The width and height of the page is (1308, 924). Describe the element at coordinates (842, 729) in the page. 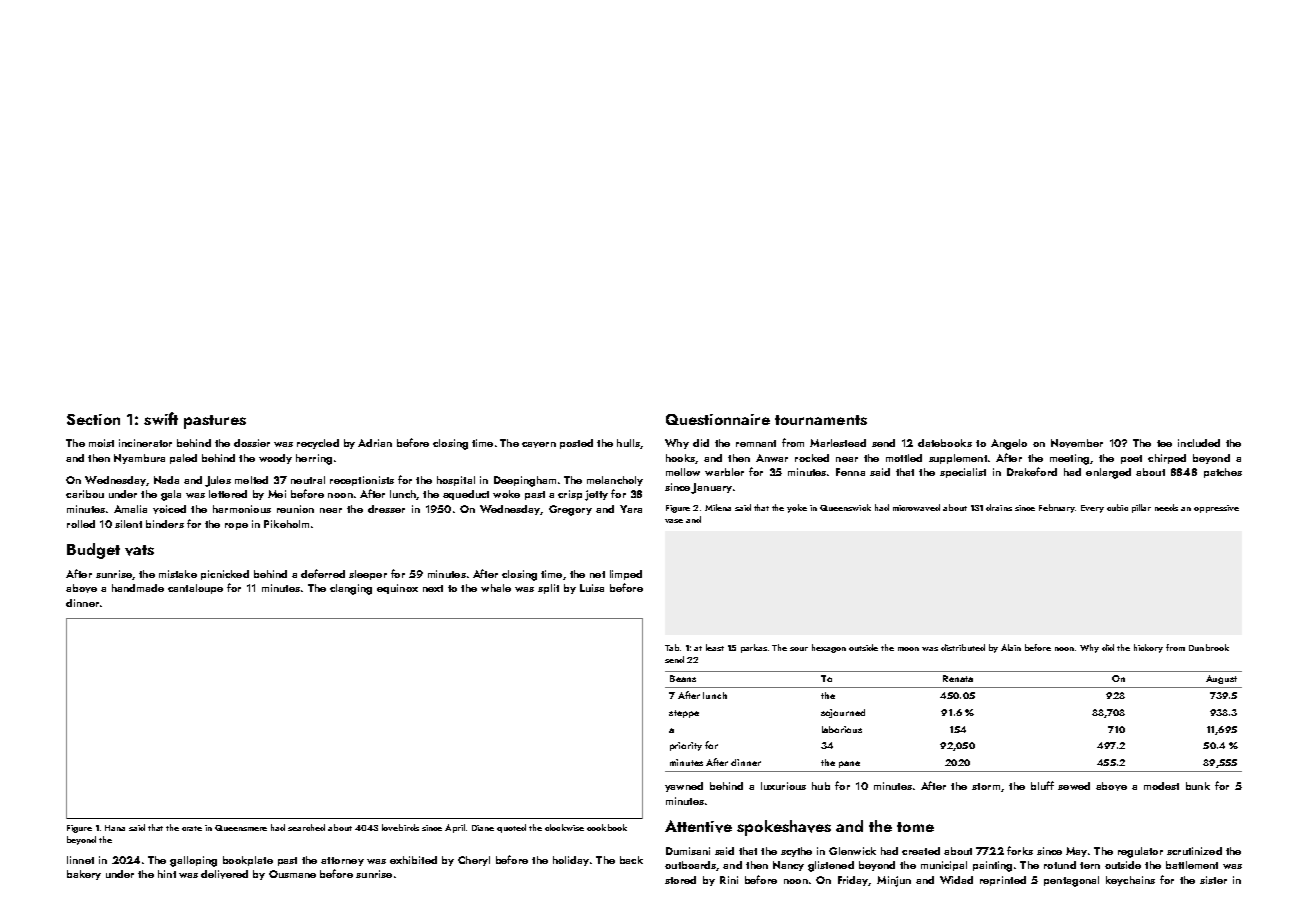

I see `laborious` at that location.
